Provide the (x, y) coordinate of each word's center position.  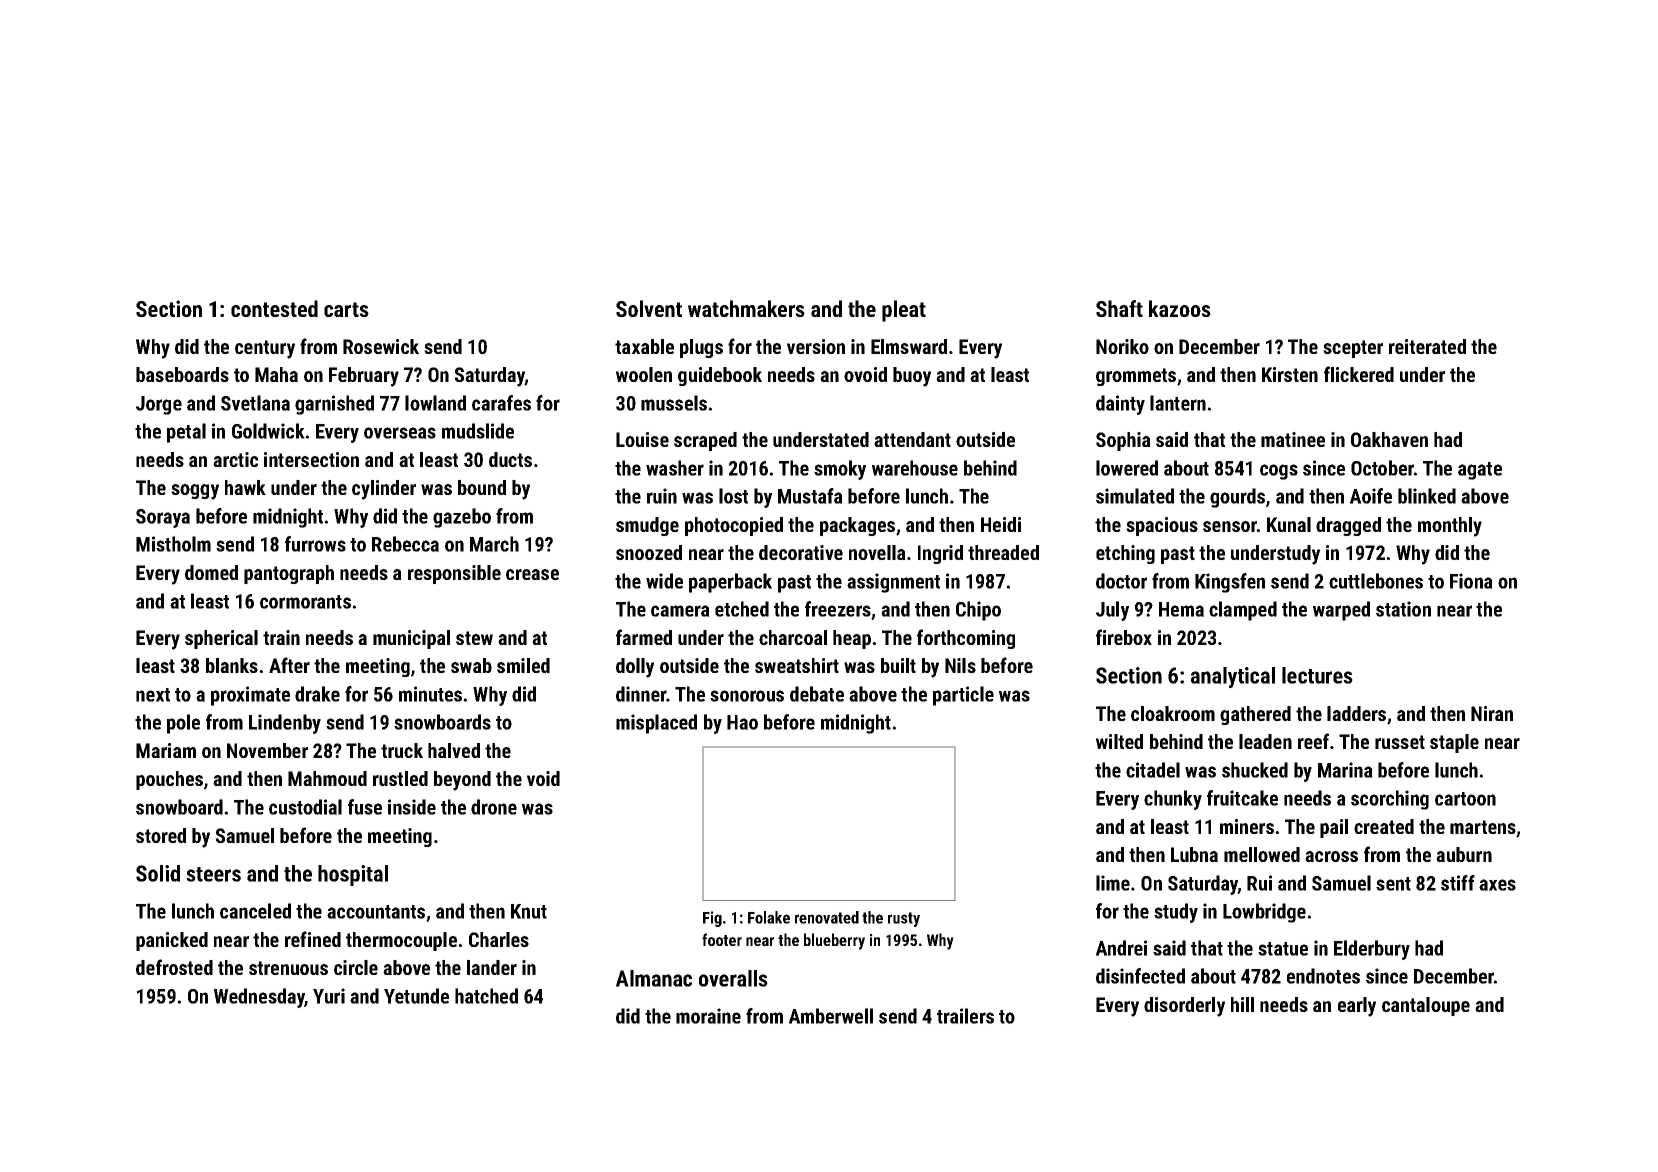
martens (1483, 827)
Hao (742, 722)
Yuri (329, 996)
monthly (1450, 527)
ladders (1356, 713)
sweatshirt (797, 665)
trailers (965, 1016)
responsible (454, 574)
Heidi (1001, 524)
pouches (169, 780)
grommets (1136, 377)
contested (274, 308)
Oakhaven (1389, 439)
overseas (400, 433)
